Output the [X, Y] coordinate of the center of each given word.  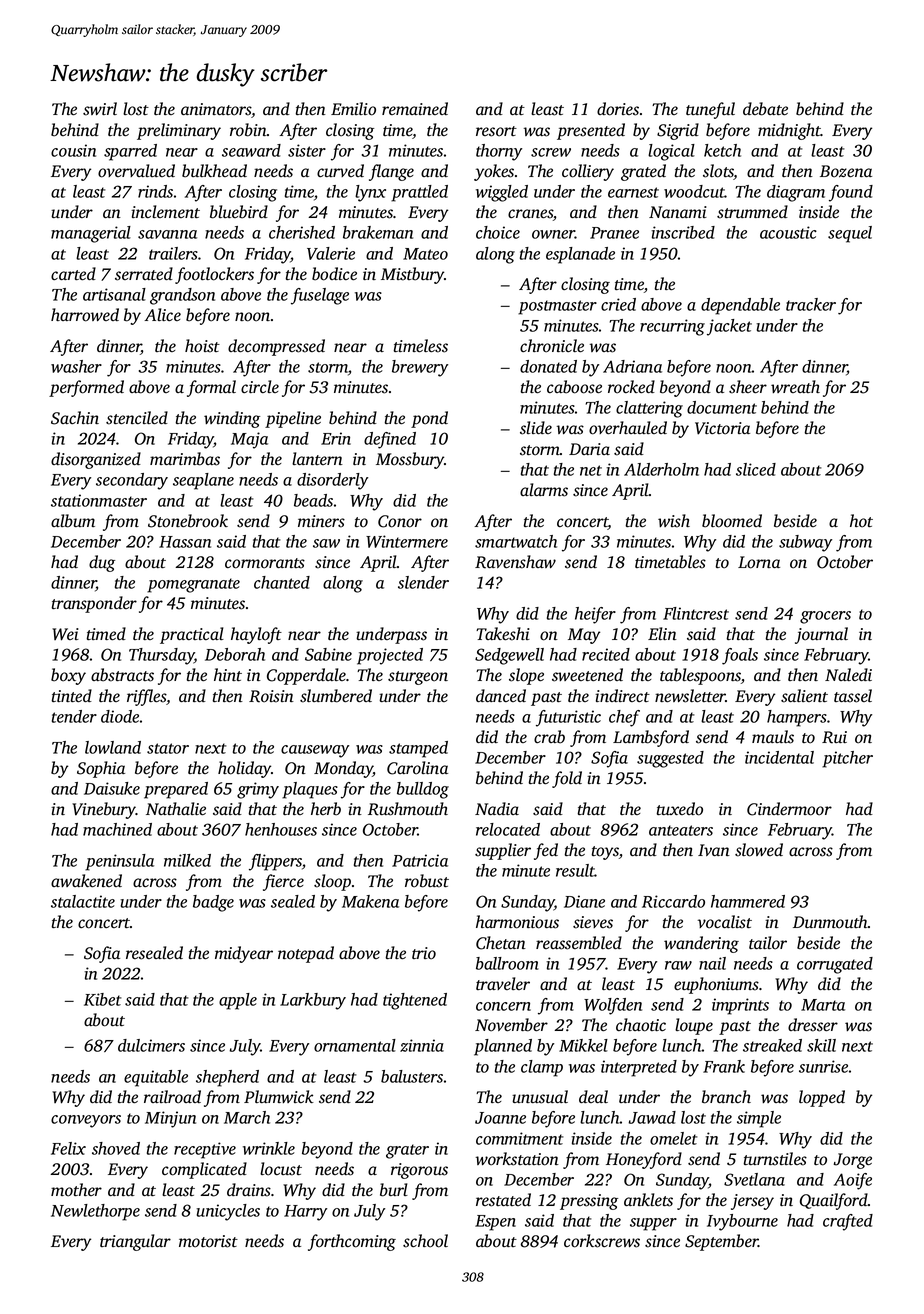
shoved [116, 1148]
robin [248, 130]
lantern [317, 458]
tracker [811, 304]
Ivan [714, 850]
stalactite [83, 901]
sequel [850, 234]
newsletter [690, 696]
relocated [508, 829]
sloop [332, 882]
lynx [370, 193]
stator [168, 748]
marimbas [185, 459]
